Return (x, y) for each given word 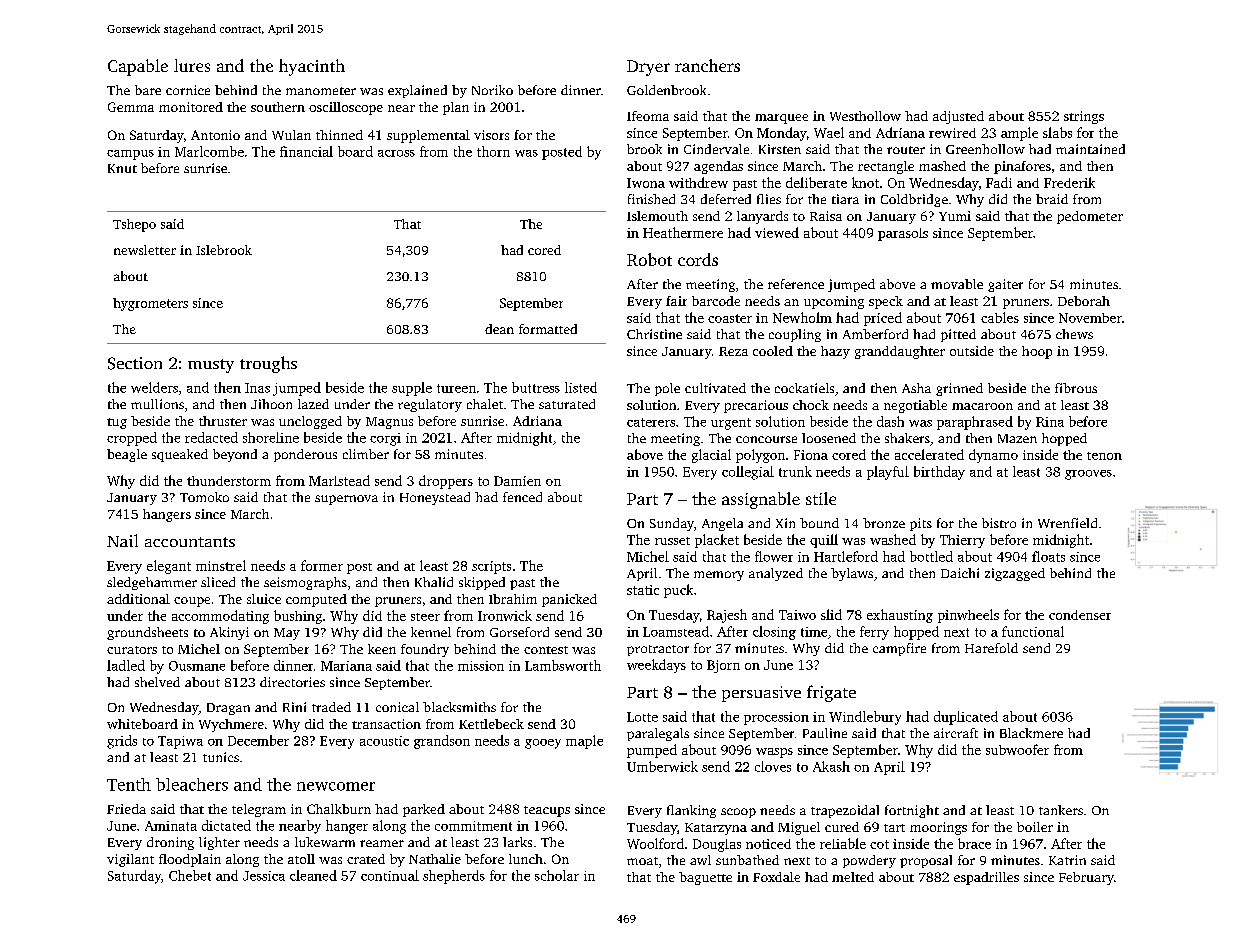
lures (192, 65)
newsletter (145, 250)
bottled (931, 556)
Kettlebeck (491, 724)
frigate (831, 693)
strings (1084, 117)
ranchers (707, 65)
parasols (903, 234)
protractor (658, 650)
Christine (654, 334)
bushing (298, 617)
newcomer (336, 786)
